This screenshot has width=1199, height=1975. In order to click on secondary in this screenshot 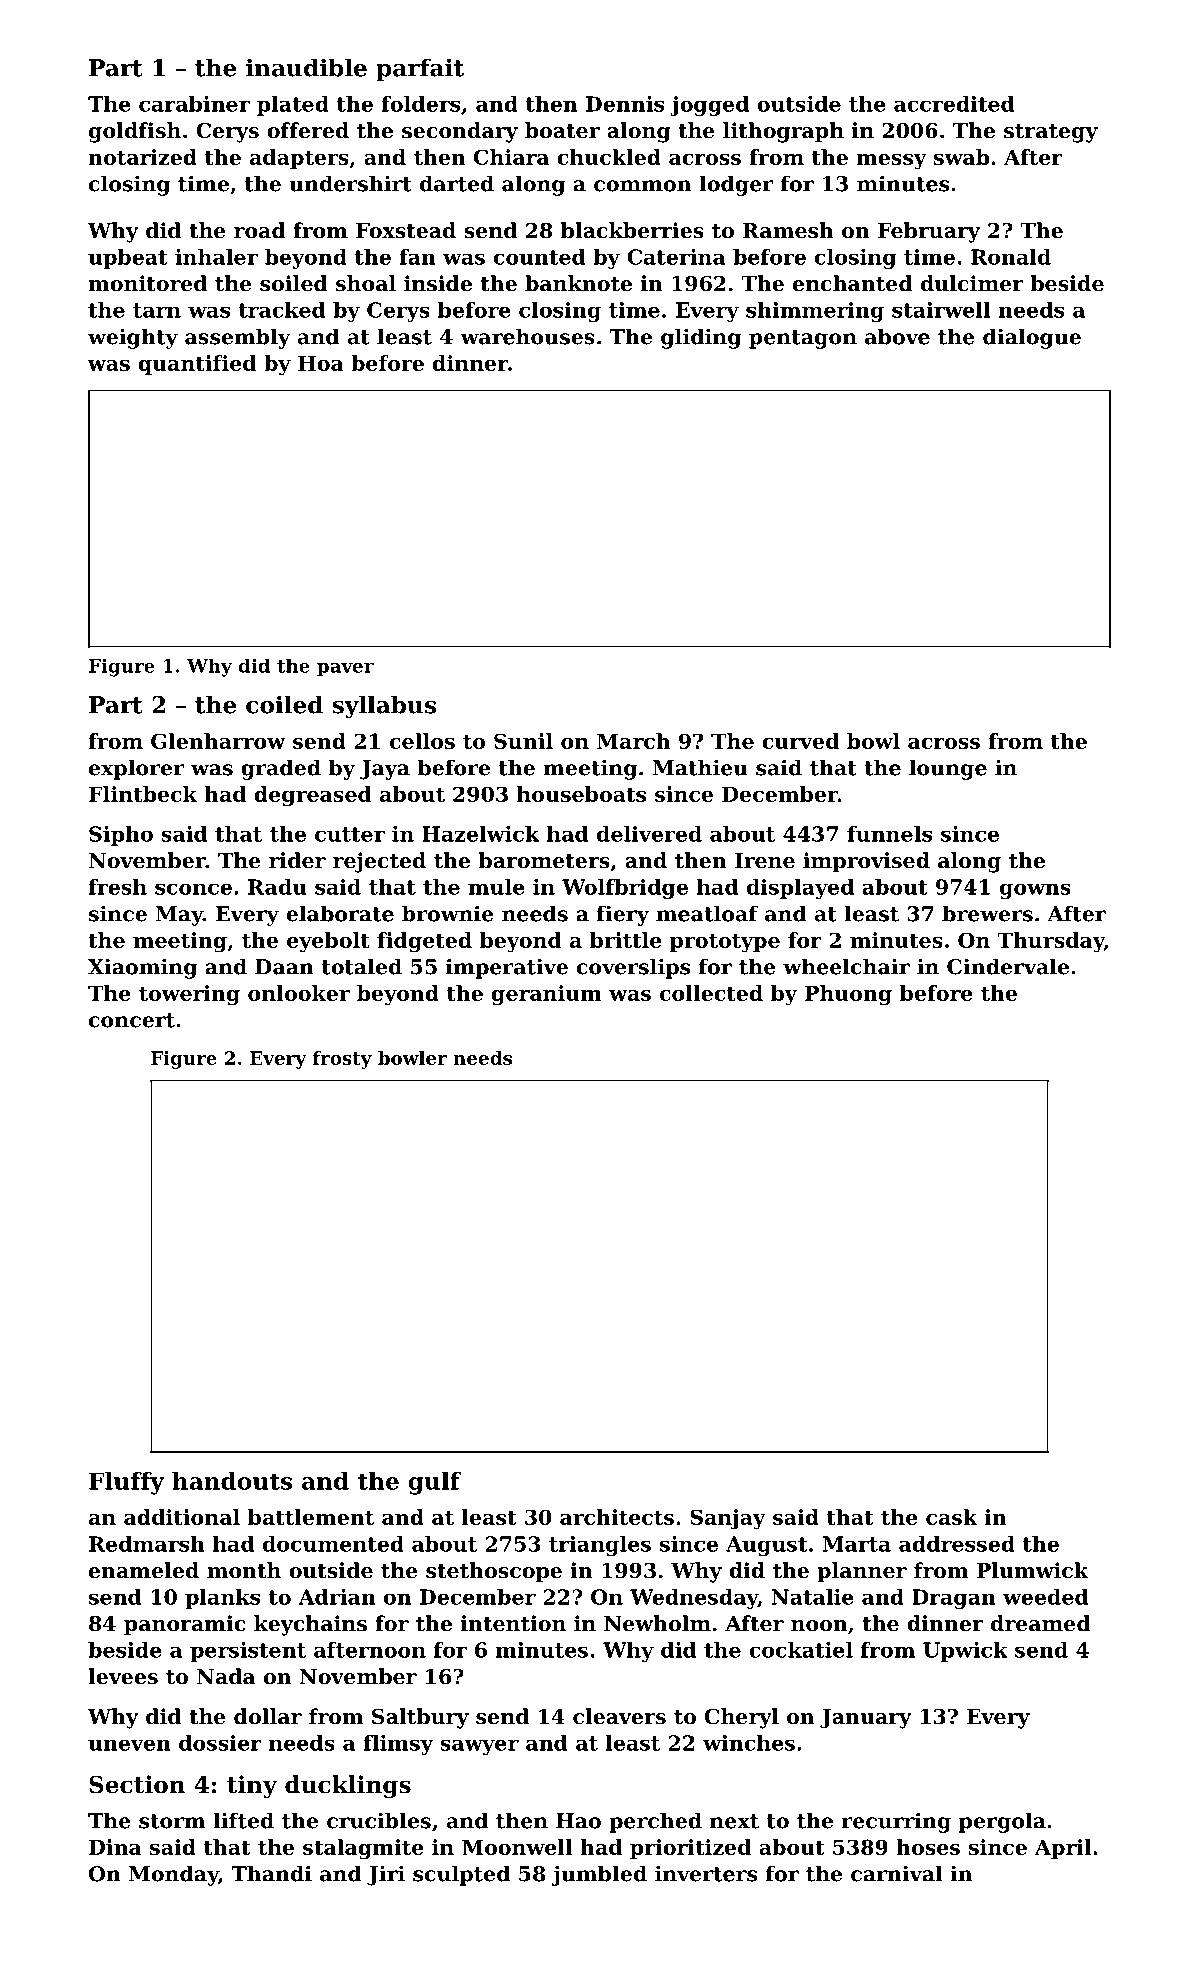, I will do `click(460, 132)`.
